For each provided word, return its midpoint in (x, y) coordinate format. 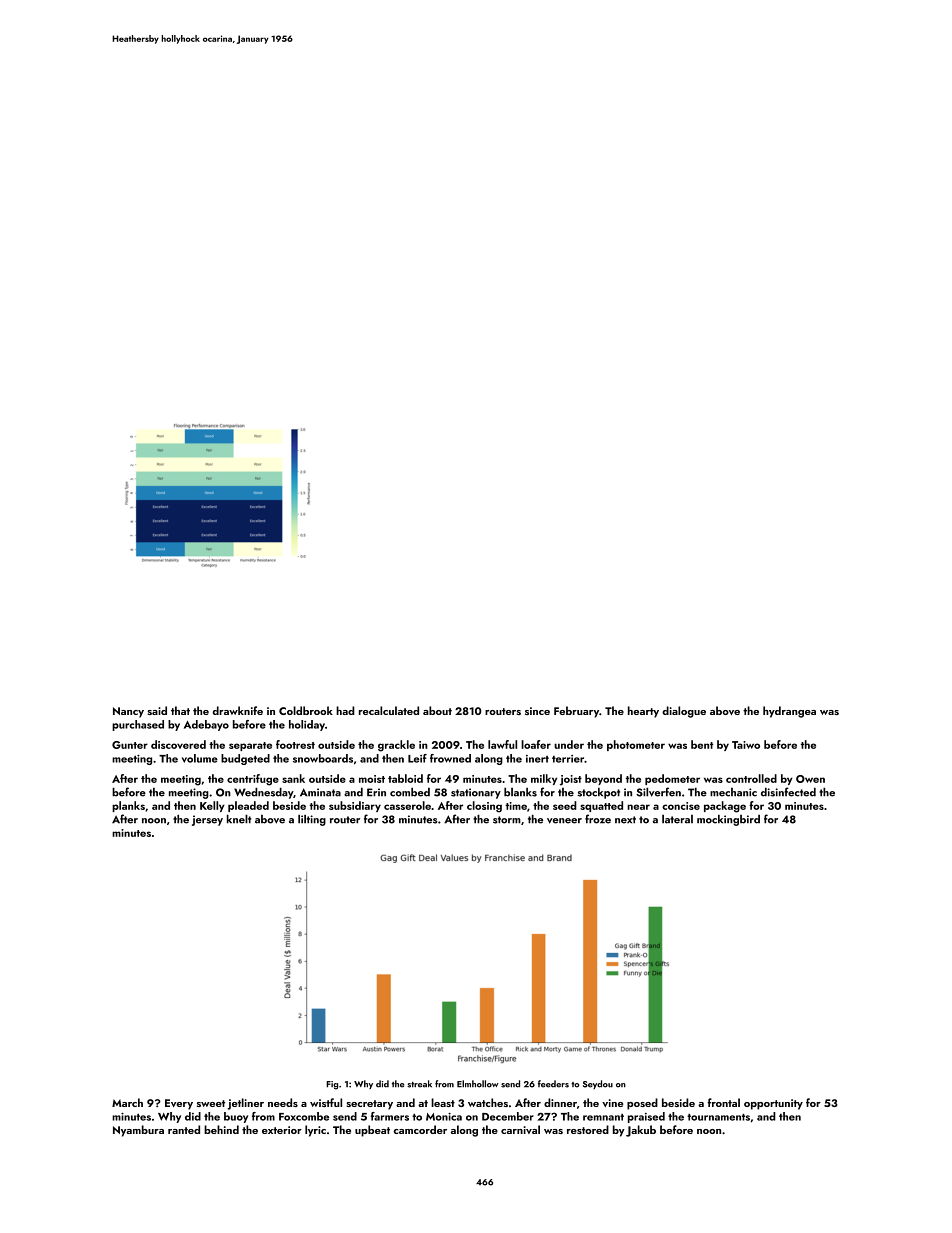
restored (588, 1129)
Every (179, 1104)
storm (507, 820)
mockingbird (728, 820)
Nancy (128, 712)
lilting (312, 820)
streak (419, 1084)
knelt (239, 819)
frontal (724, 1102)
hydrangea (789, 712)
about (437, 710)
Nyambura (138, 1131)
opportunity (773, 1104)
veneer (564, 821)
